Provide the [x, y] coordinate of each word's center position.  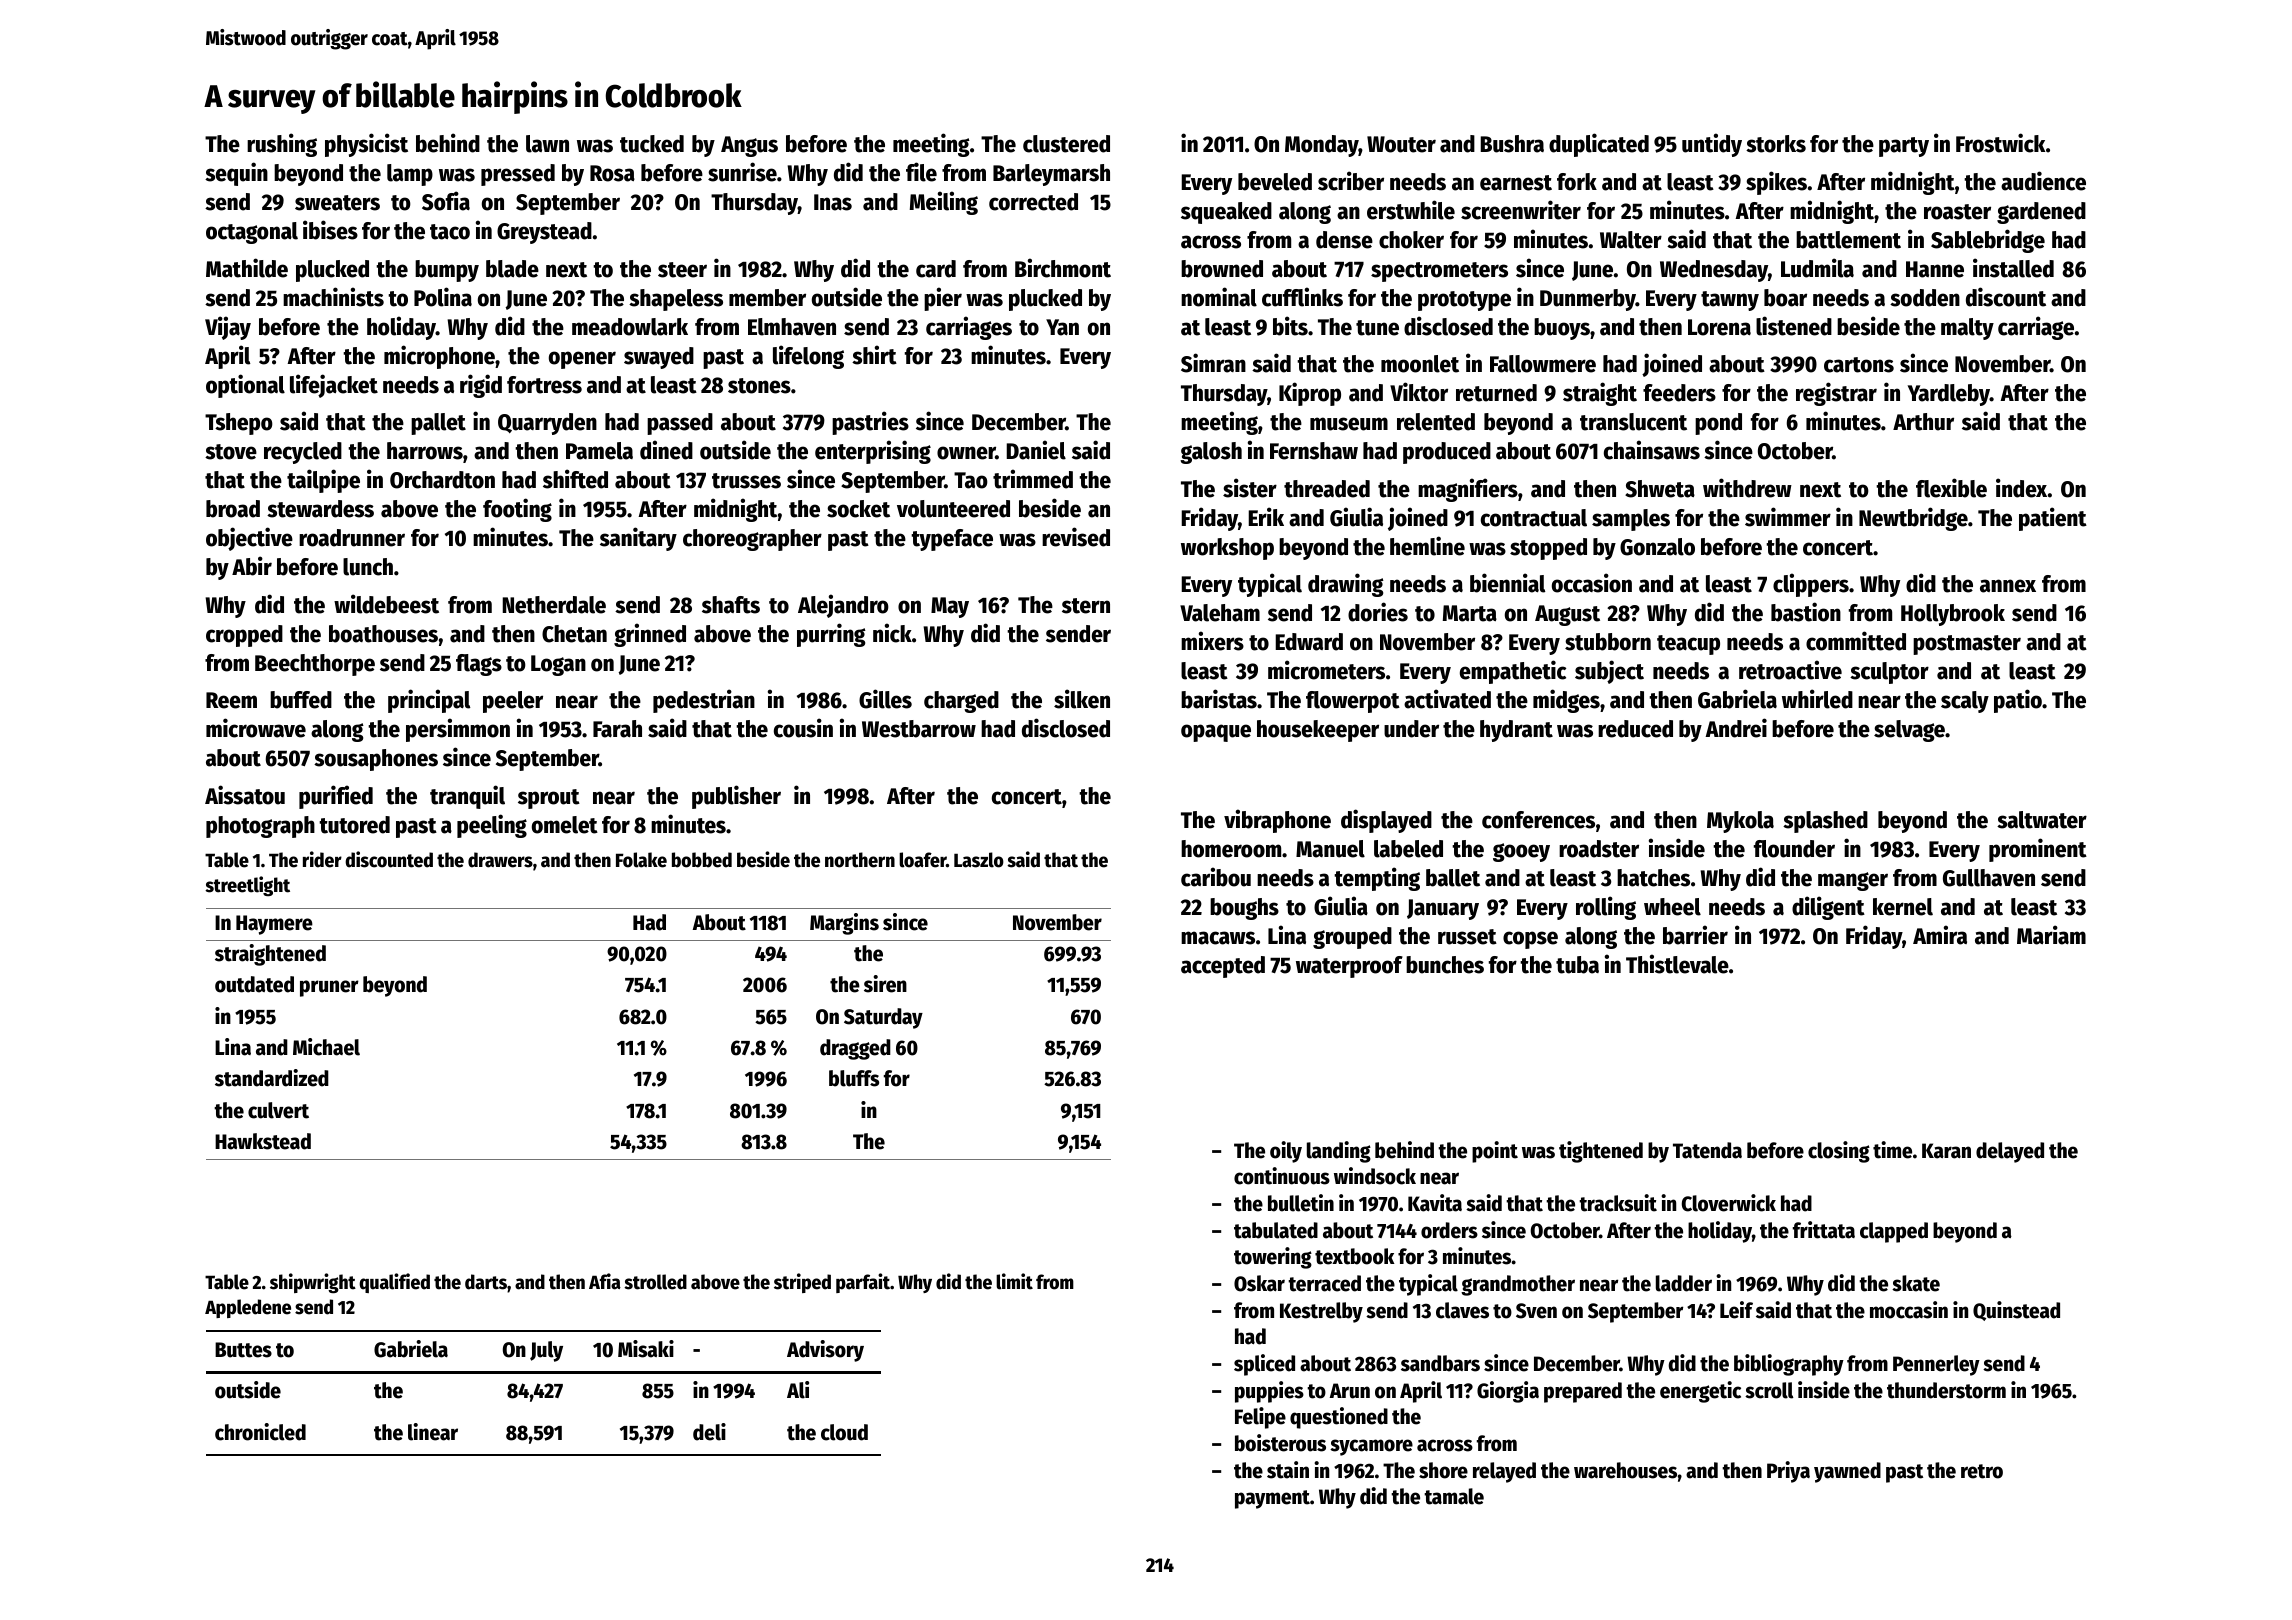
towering [1273, 1258]
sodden [1925, 298]
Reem [231, 700]
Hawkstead [263, 1141]
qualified [394, 1283]
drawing [1346, 585]
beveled [1275, 182]
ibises [330, 230]
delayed [2010, 1152]
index [2021, 488]
